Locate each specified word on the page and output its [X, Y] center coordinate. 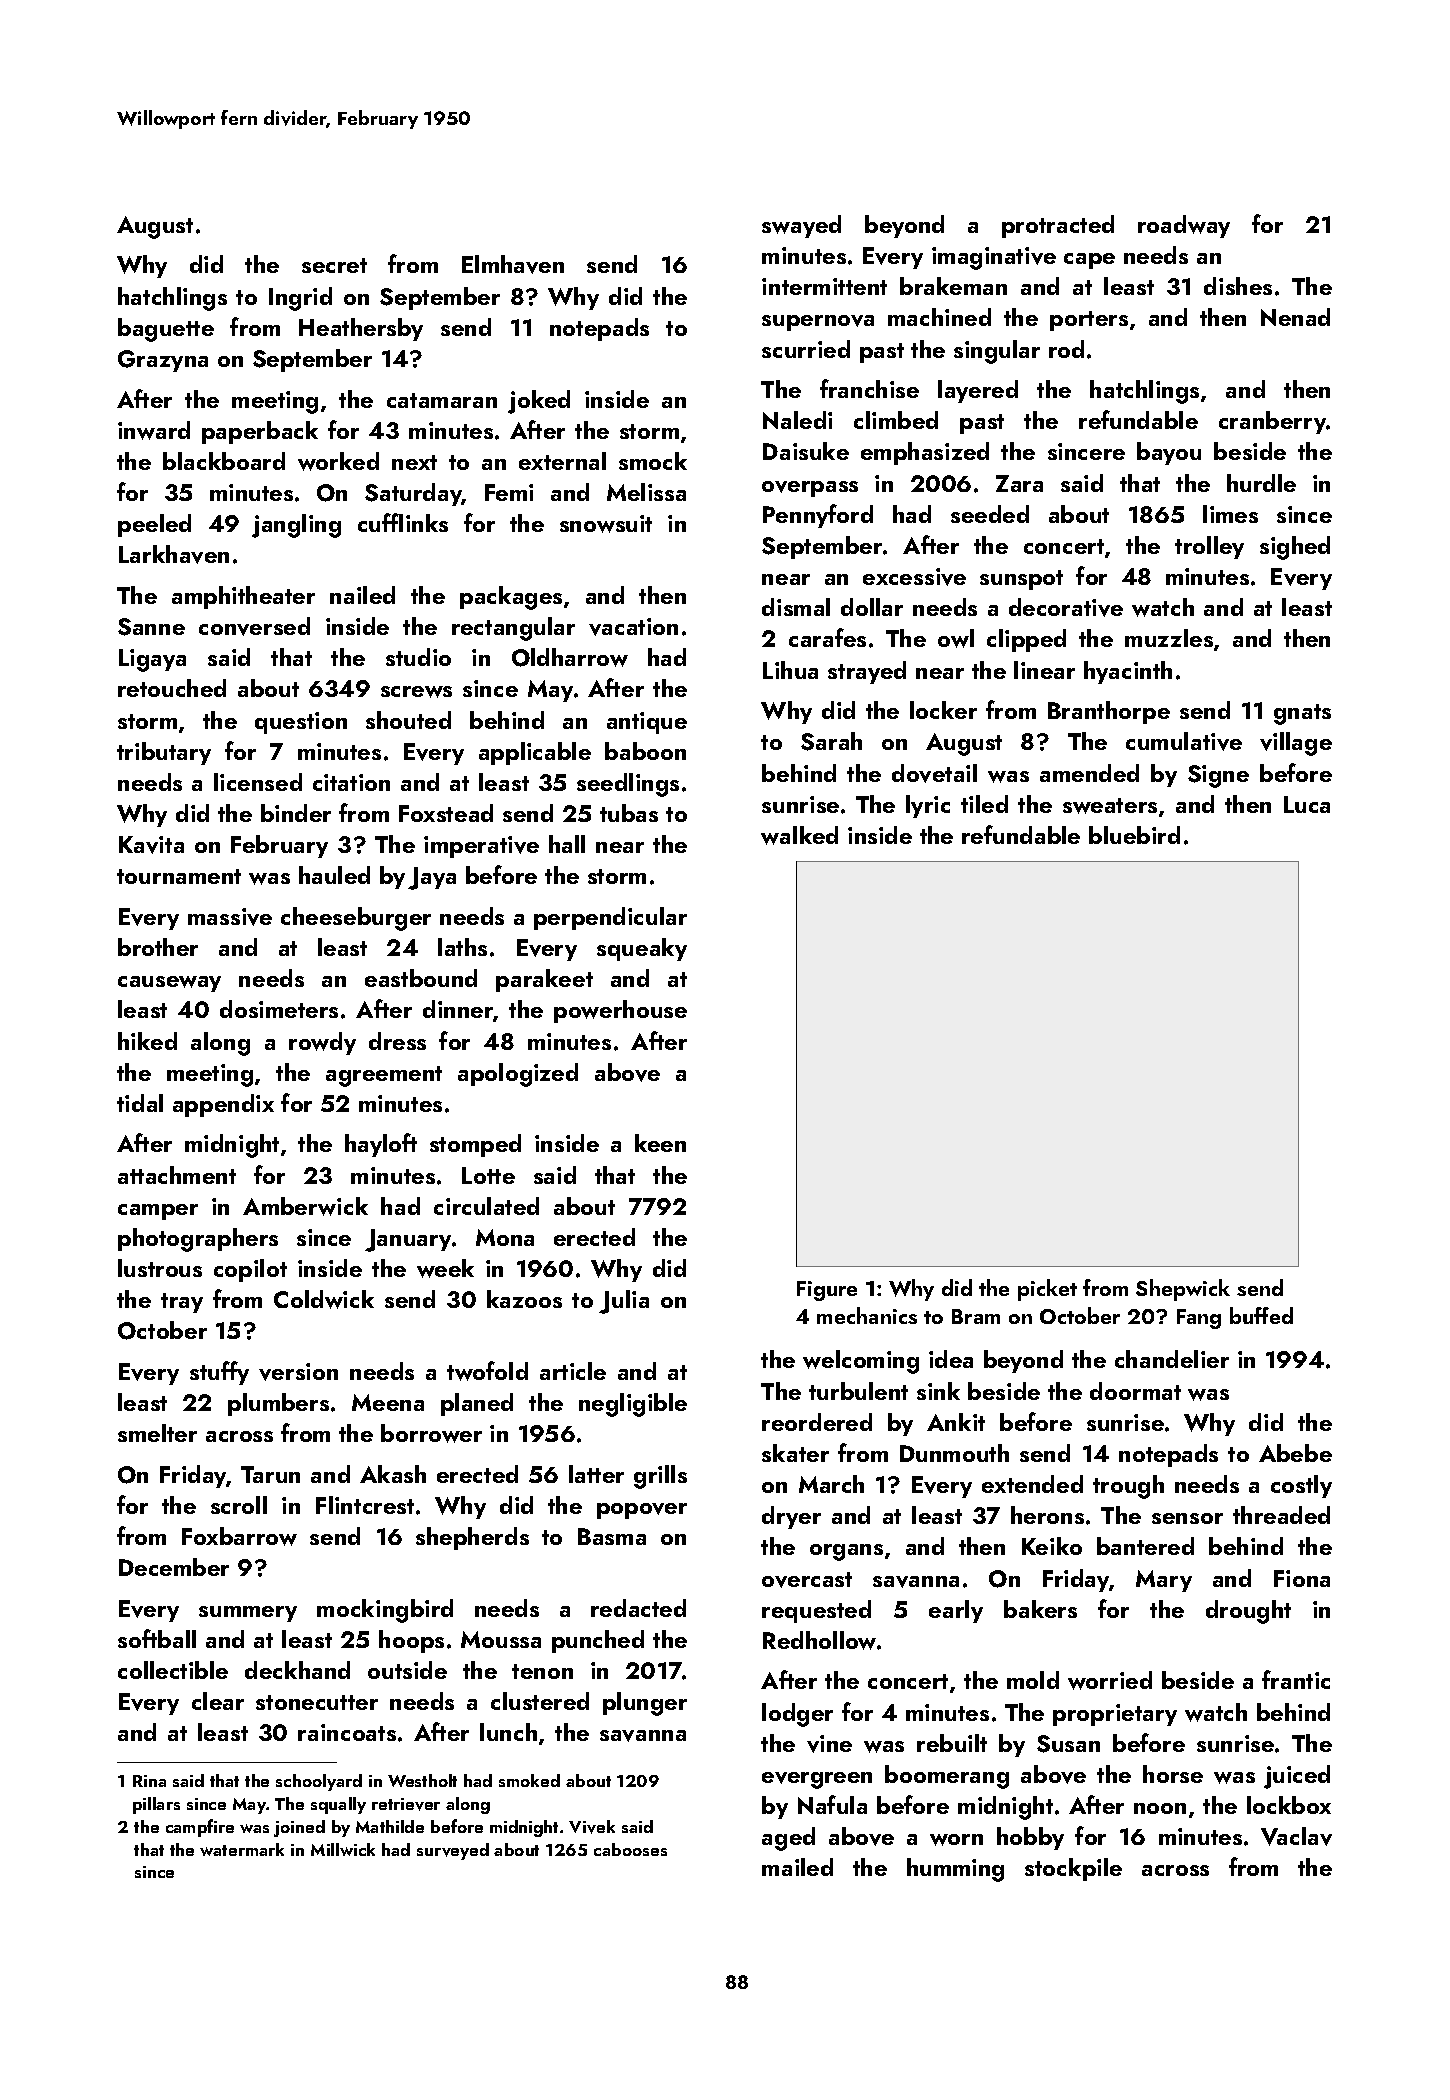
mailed [797, 1867]
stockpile [1073, 1869]
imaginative [994, 258]
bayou [1169, 453]
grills [660, 1477]
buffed [1261, 1315]
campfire [200, 1828]
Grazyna [163, 361]
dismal [796, 607]
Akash [393, 1474]
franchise [869, 388]
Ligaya [152, 660]
